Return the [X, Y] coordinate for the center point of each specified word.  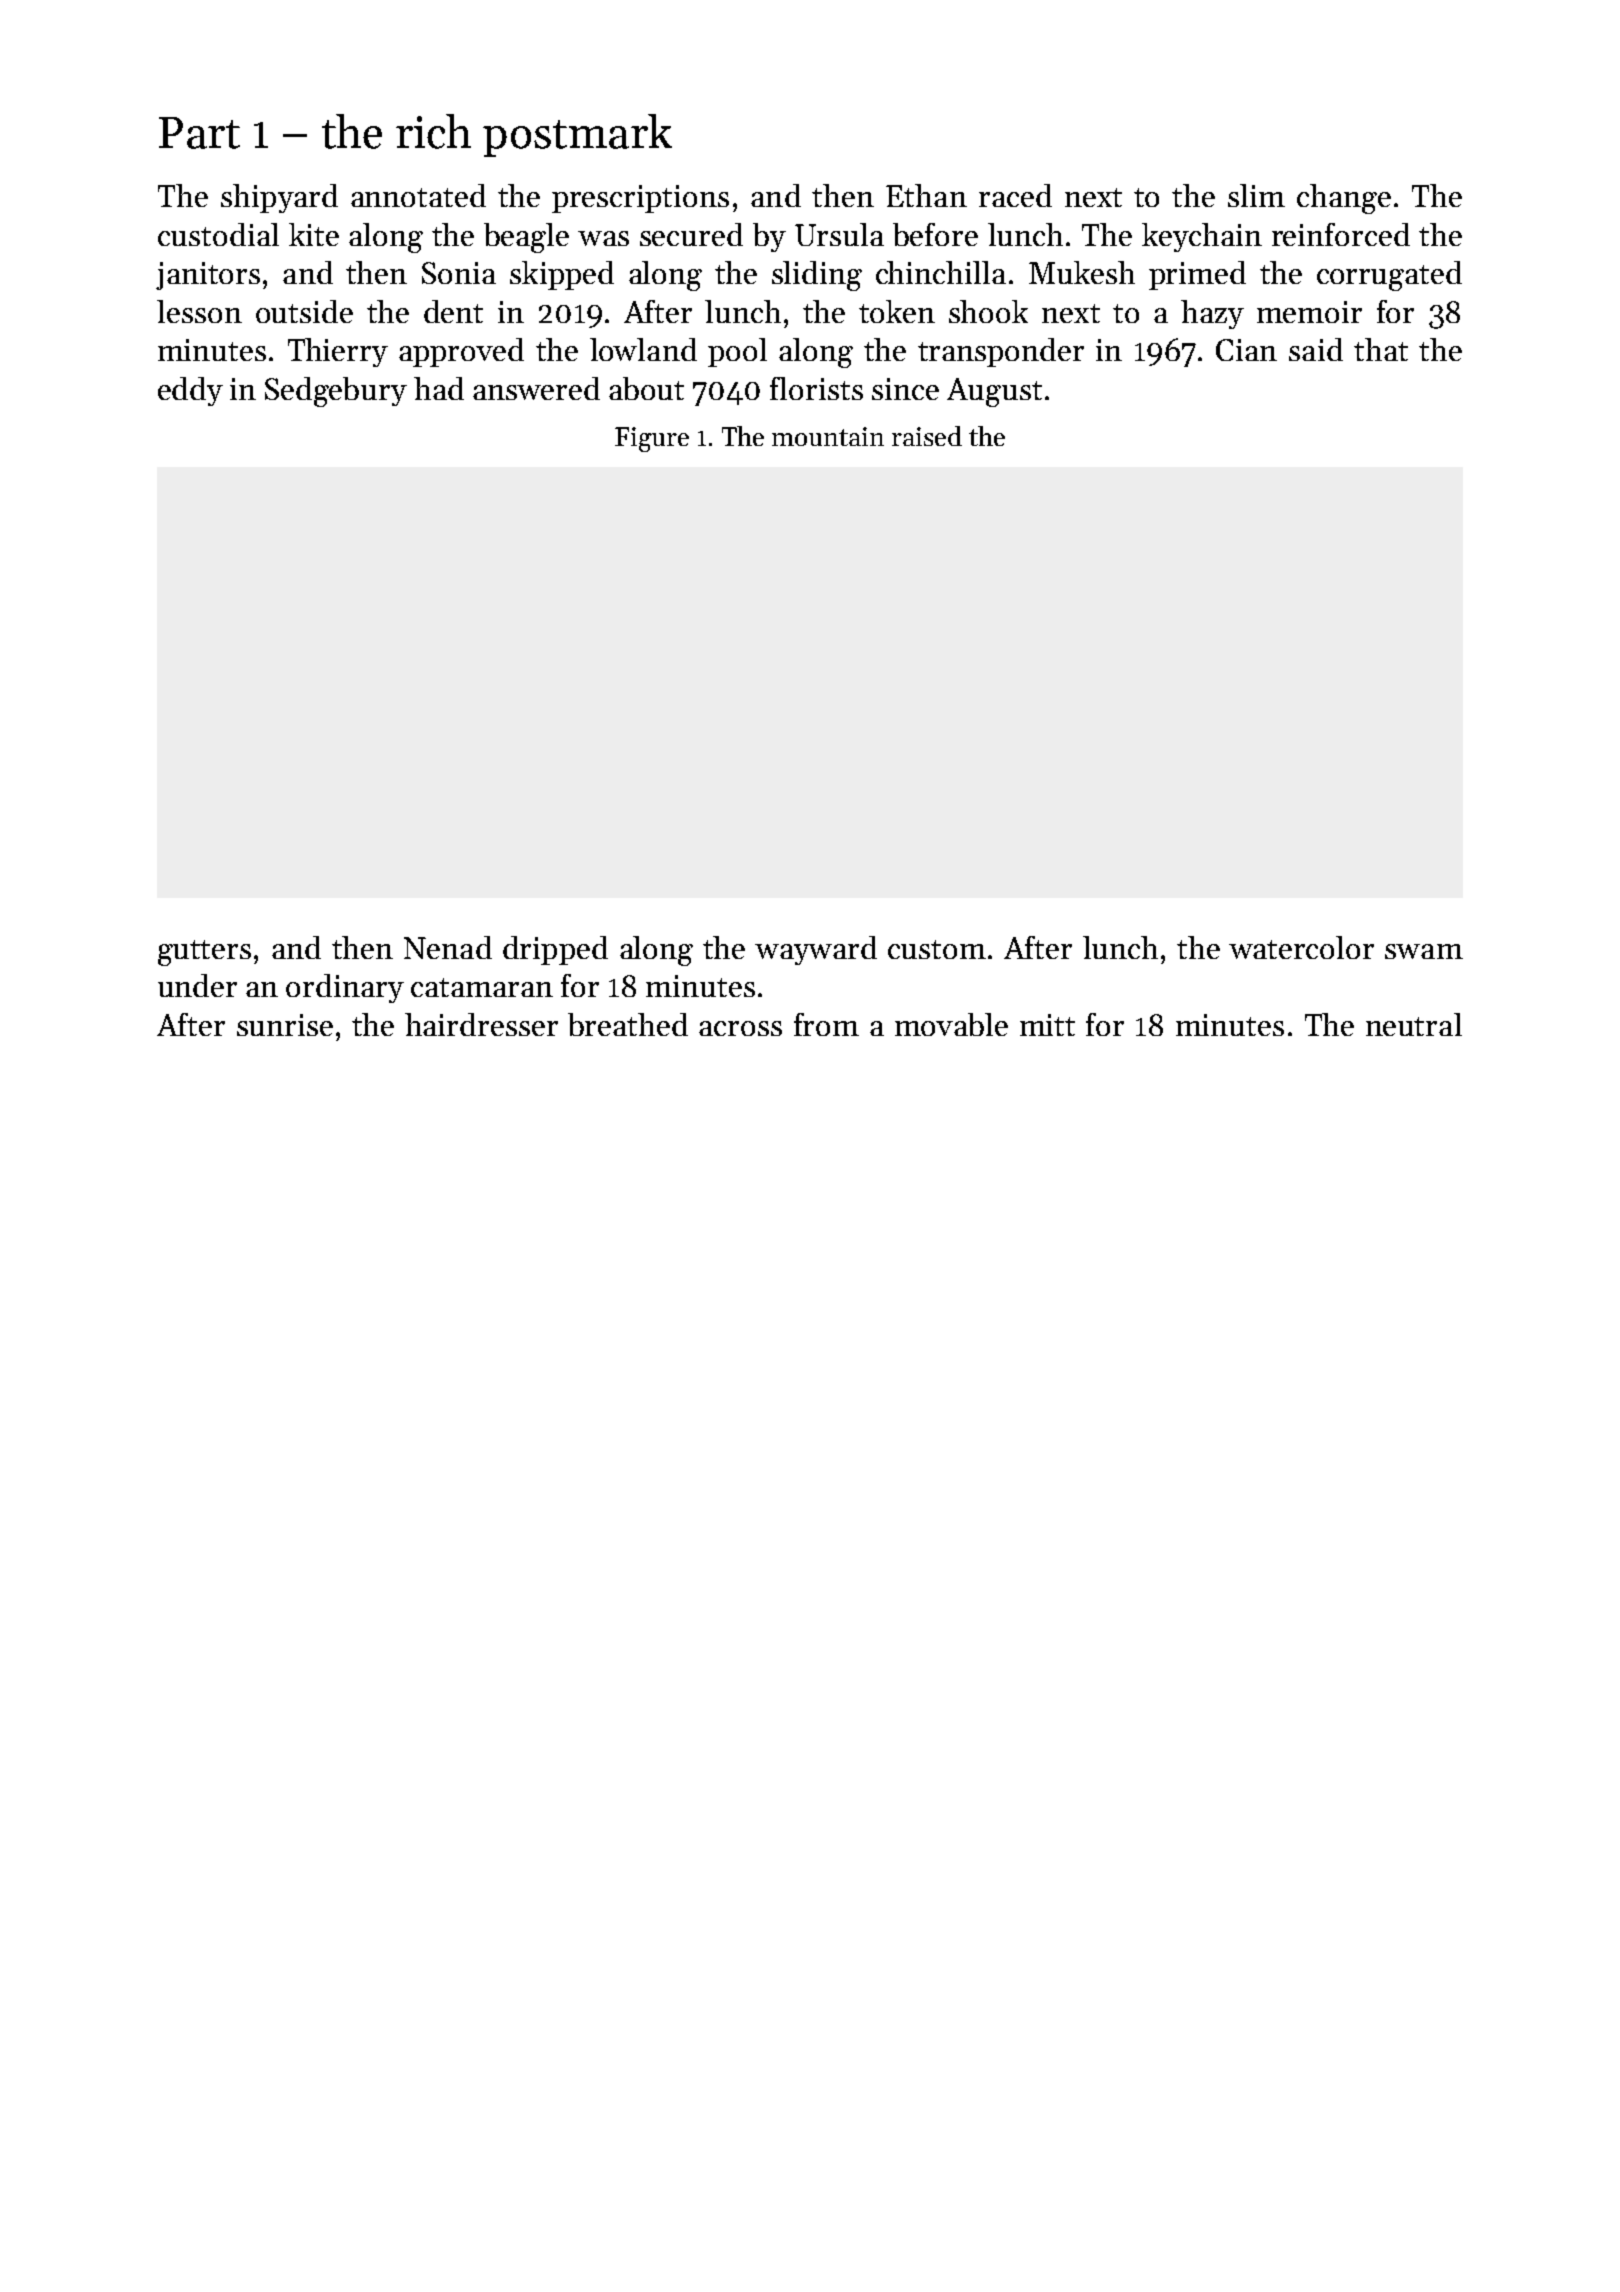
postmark [577, 135]
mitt [1047, 1025]
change [1344, 199]
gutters [204, 953]
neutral [1414, 1024]
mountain [828, 436]
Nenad [448, 947]
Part [199, 133]
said [1316, 349]
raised [927, 436]
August [994, 392]
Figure [652, 439]
